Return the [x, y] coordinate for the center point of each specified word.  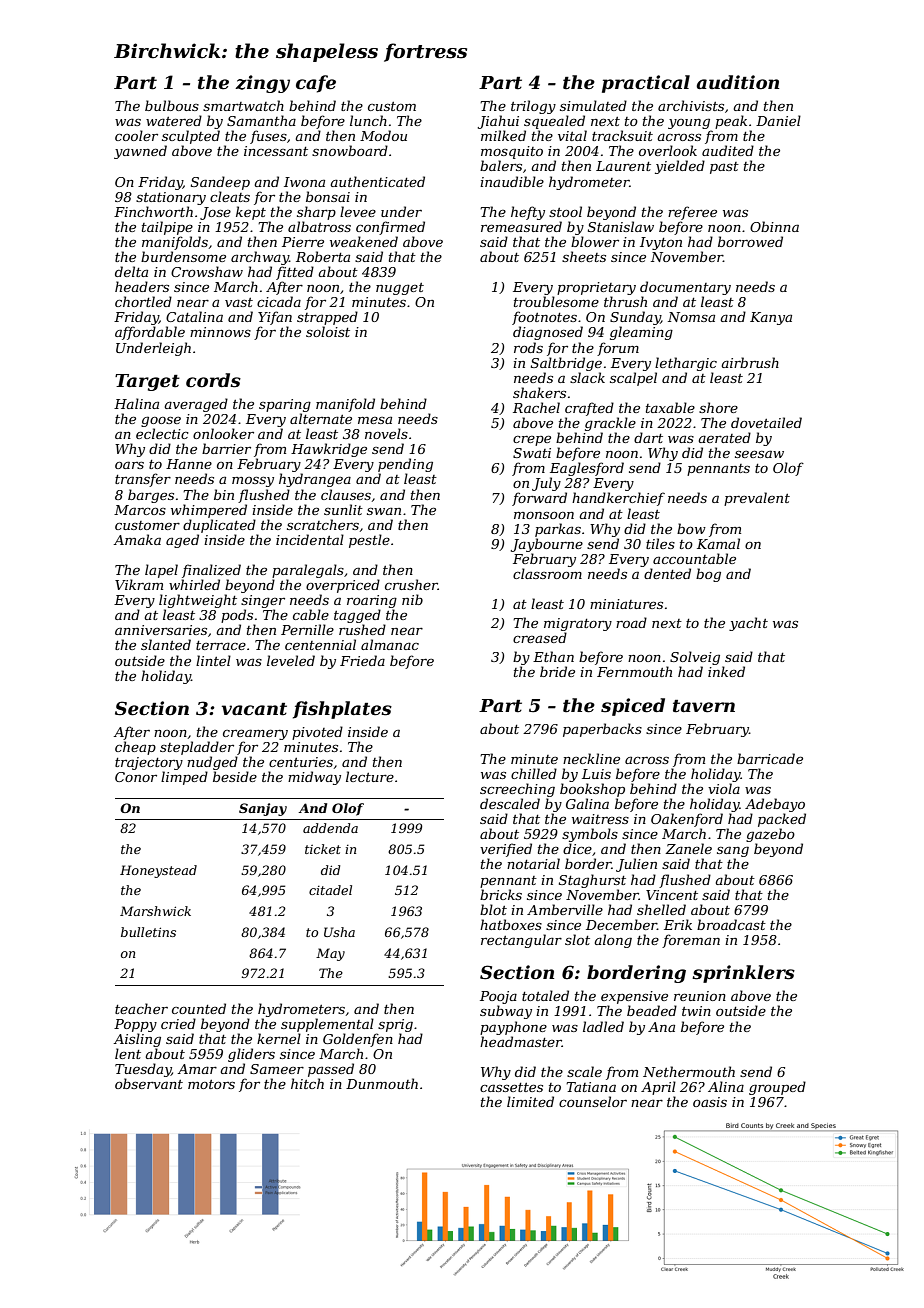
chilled [534, 773]
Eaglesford [587, 469]
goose [161, 421]
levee [358, 211]
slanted [166, 644]
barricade [770, 758]
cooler [136, 135]
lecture [370, 776]
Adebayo [775, 805]
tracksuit [622, 135]
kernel [279, 1038]
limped [184, 778]
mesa [375, 420]
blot [493, 909]
